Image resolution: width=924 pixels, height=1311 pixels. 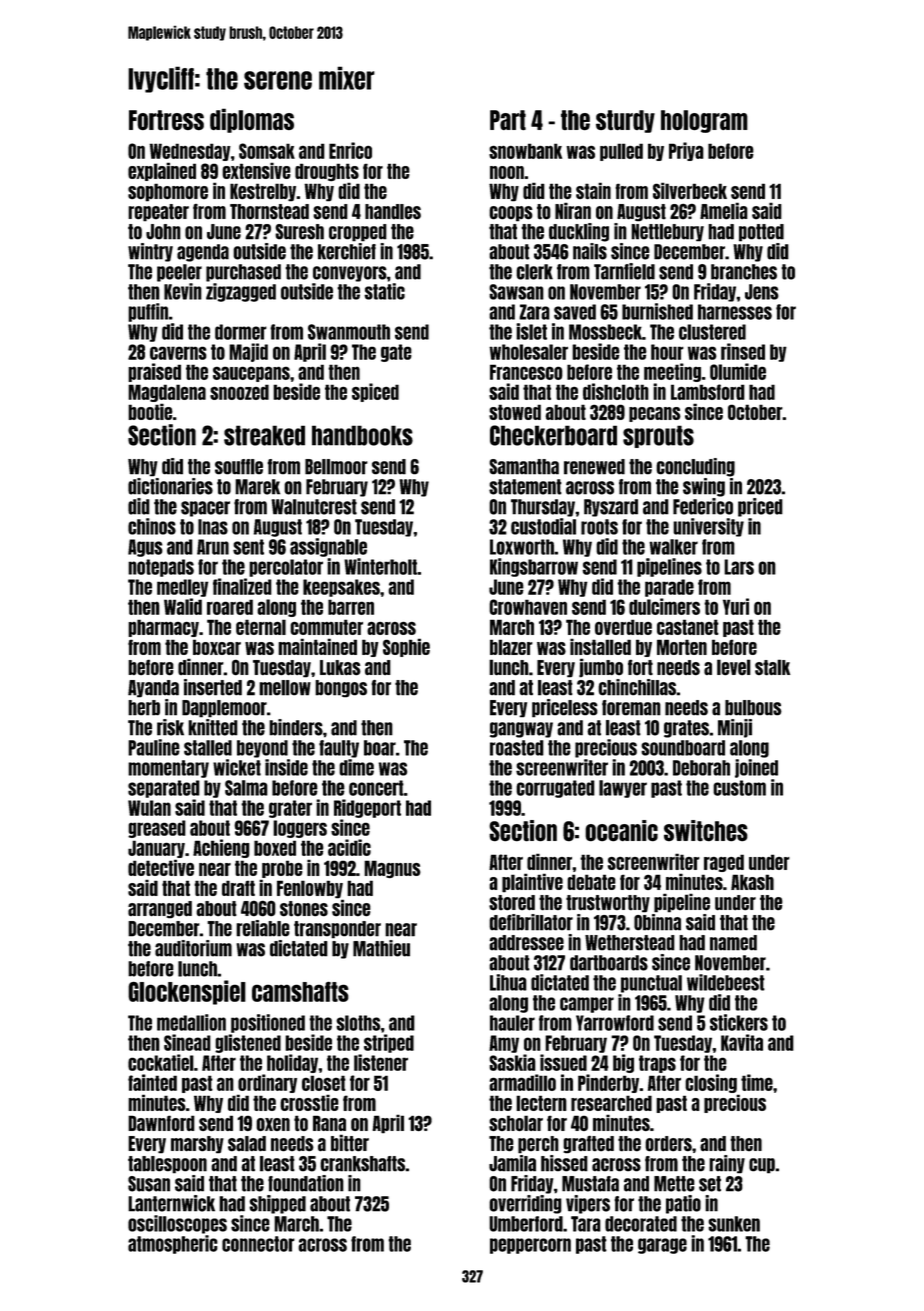 What do you see at coordinates (375, 392) in the document?
I see `spiced` at bounding box center [375, 392].
